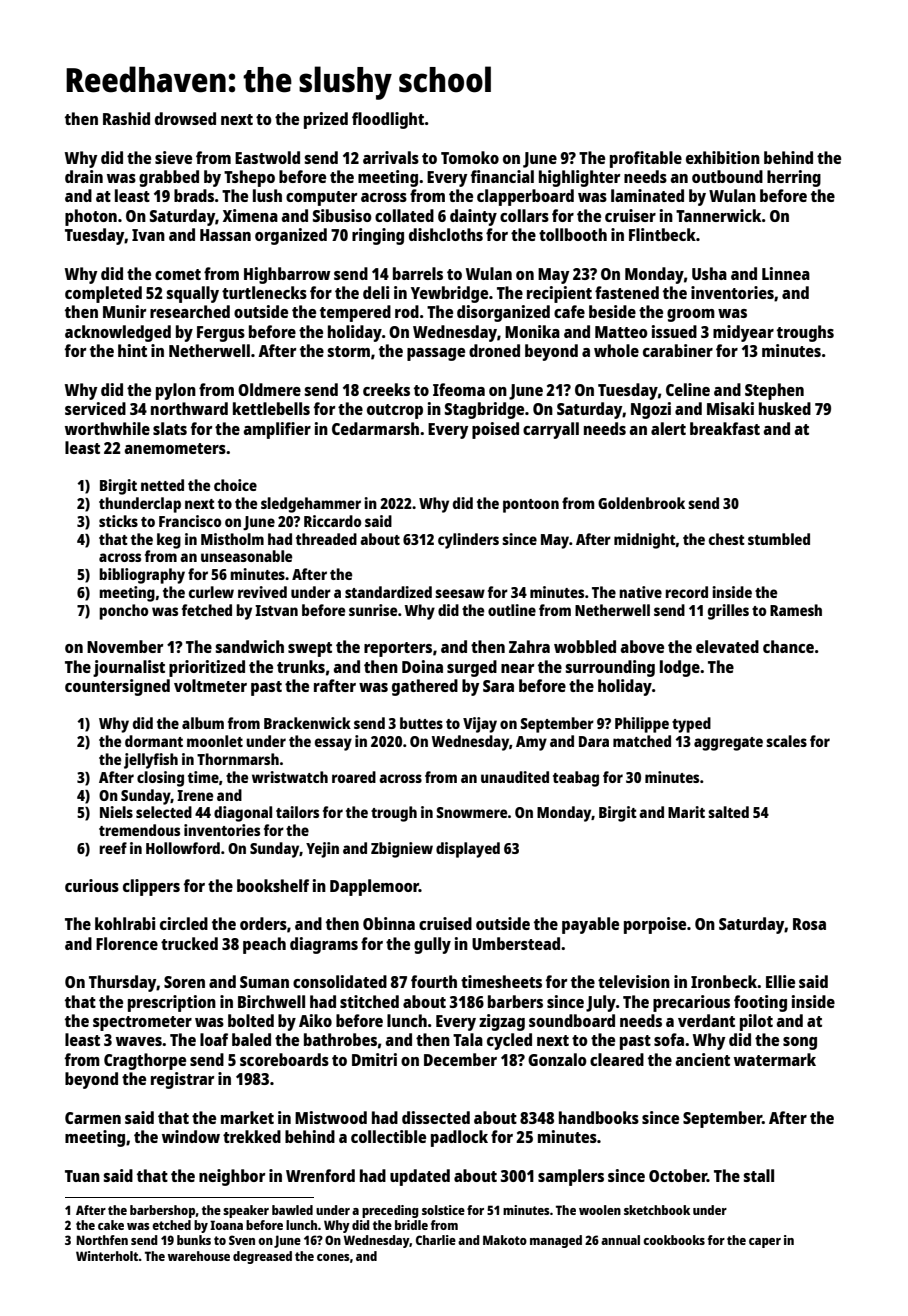 This screenshot has height=1316, width=908. Describe the element at coordinates (355, 313) in the screenshot. I see `tempered` at that location.
